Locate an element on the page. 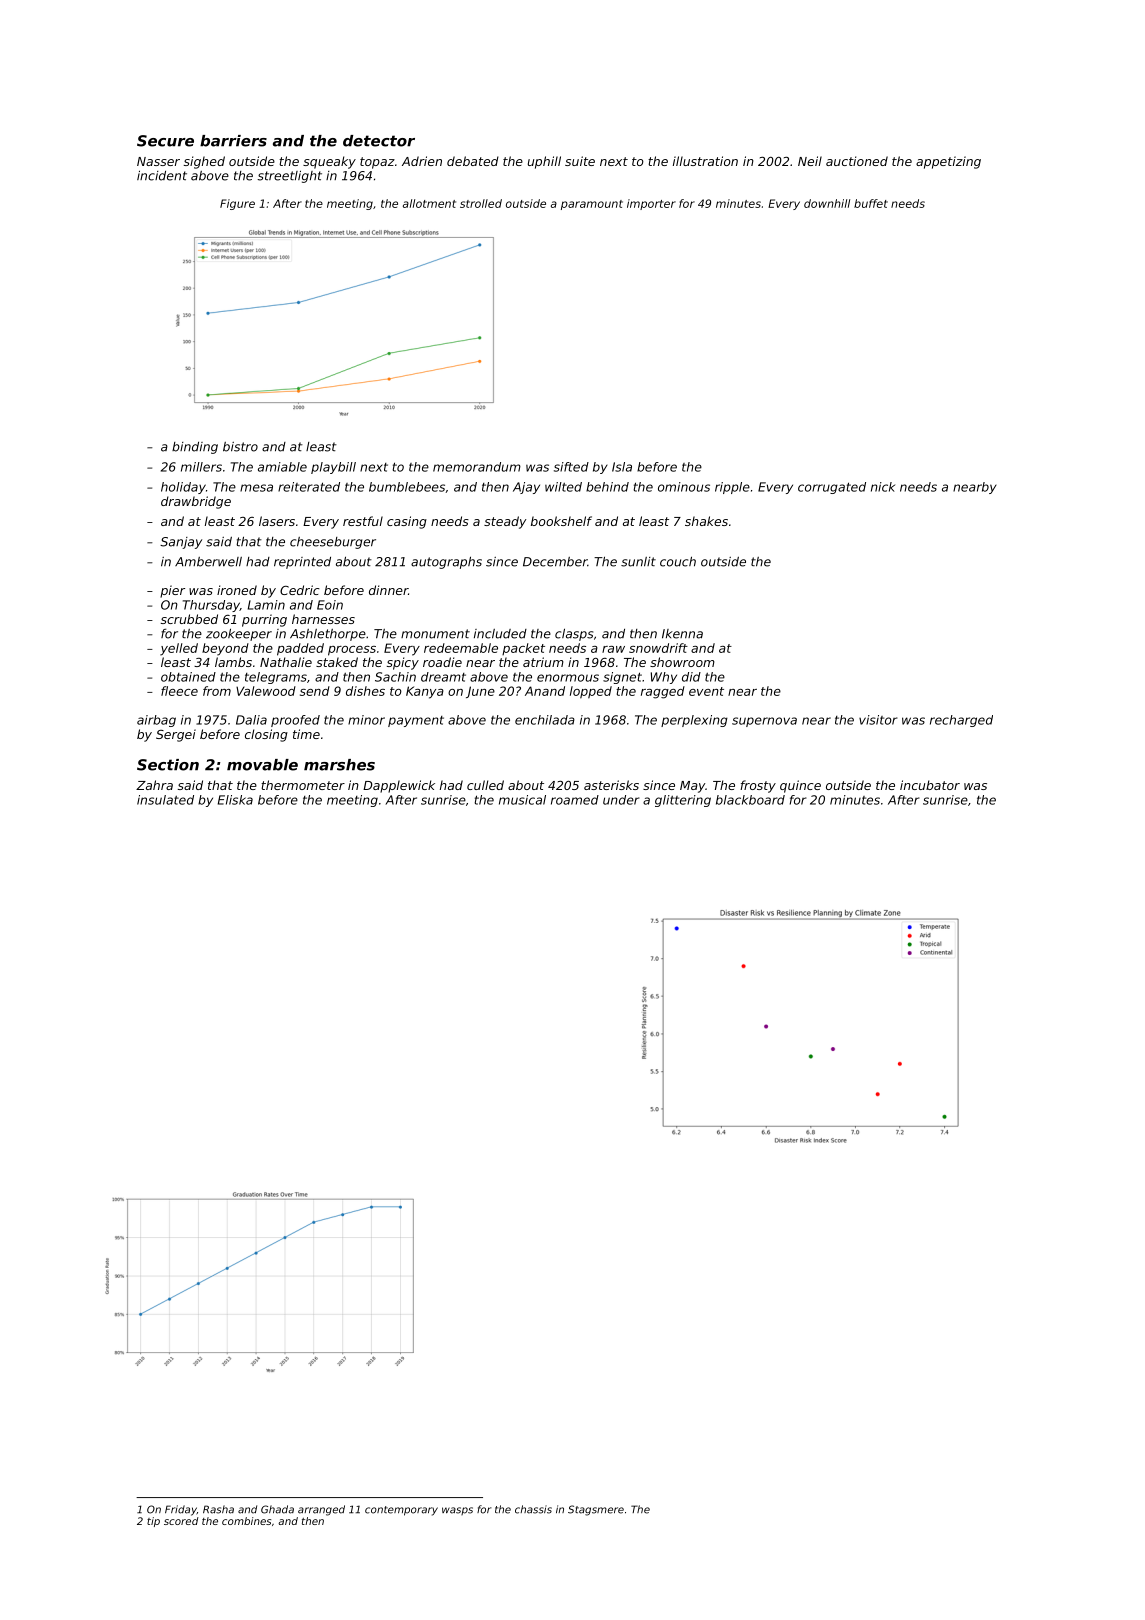 The width and height of the image is (1145, 1620). roamed is located at coordinates (575, 800).
